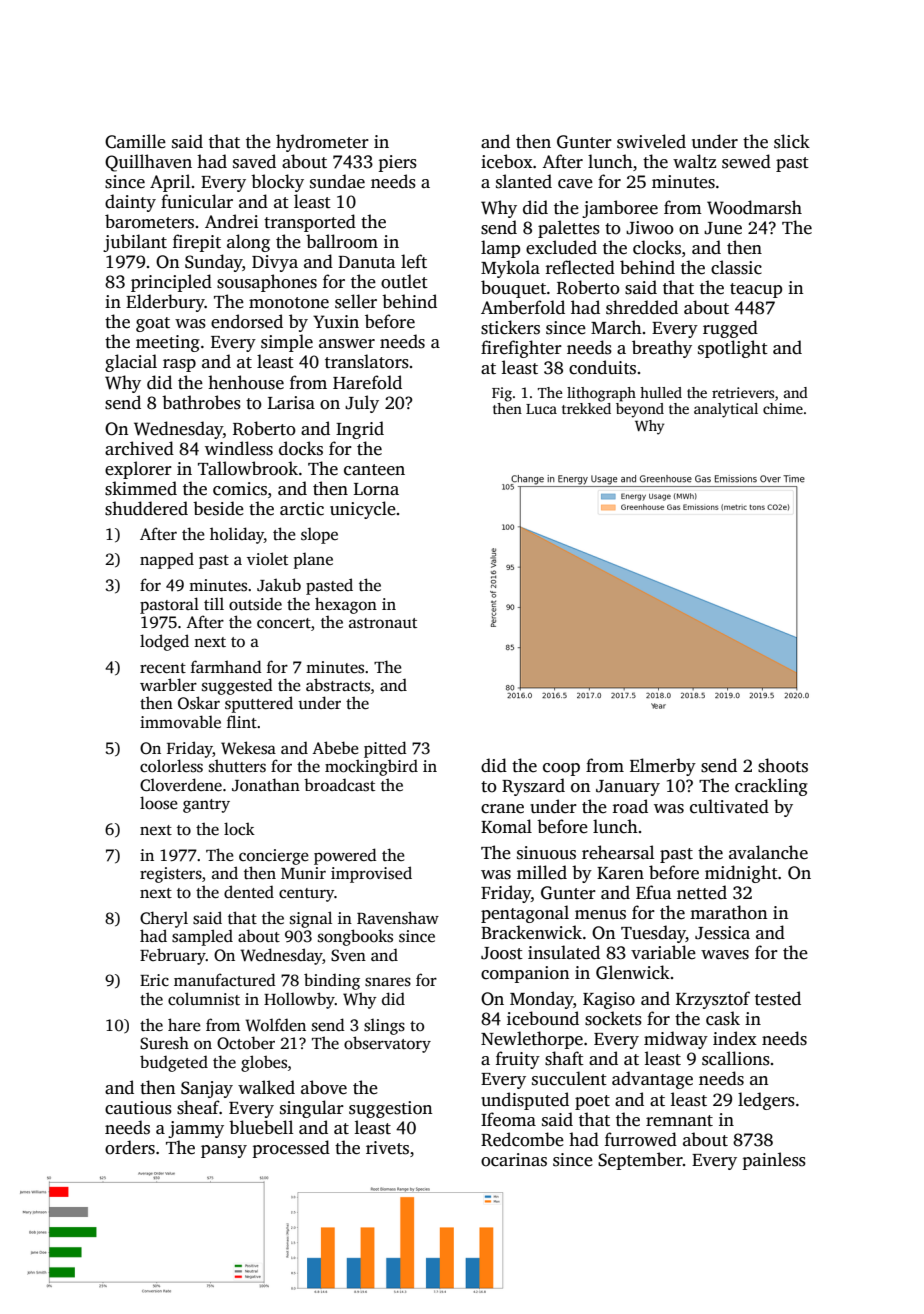  What do you see at coordinates (225, 980) in the page?
I see `manufactured` at bounding box center [225, 980].
